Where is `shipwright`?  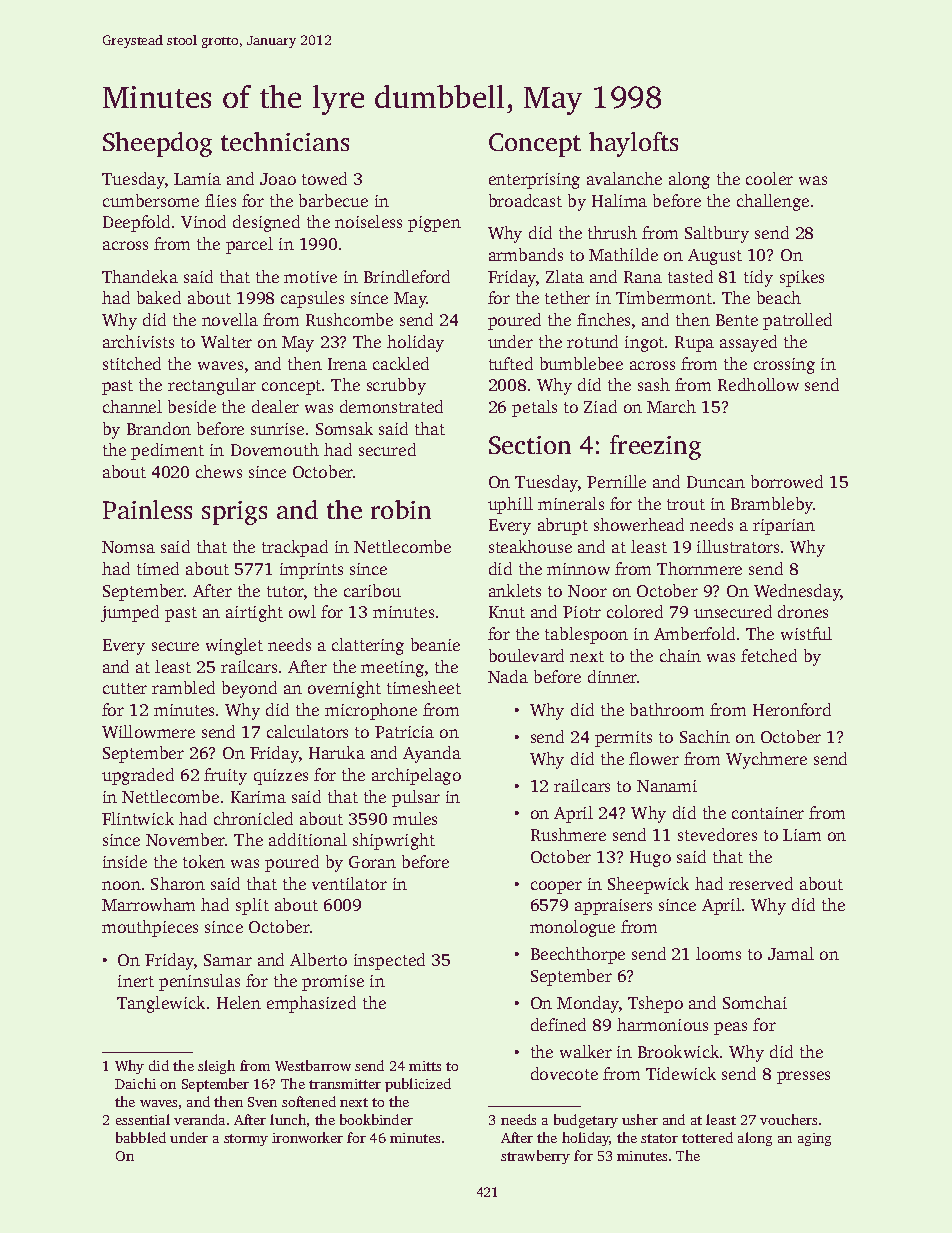 shipwright is located at coordinates (394, 841).
